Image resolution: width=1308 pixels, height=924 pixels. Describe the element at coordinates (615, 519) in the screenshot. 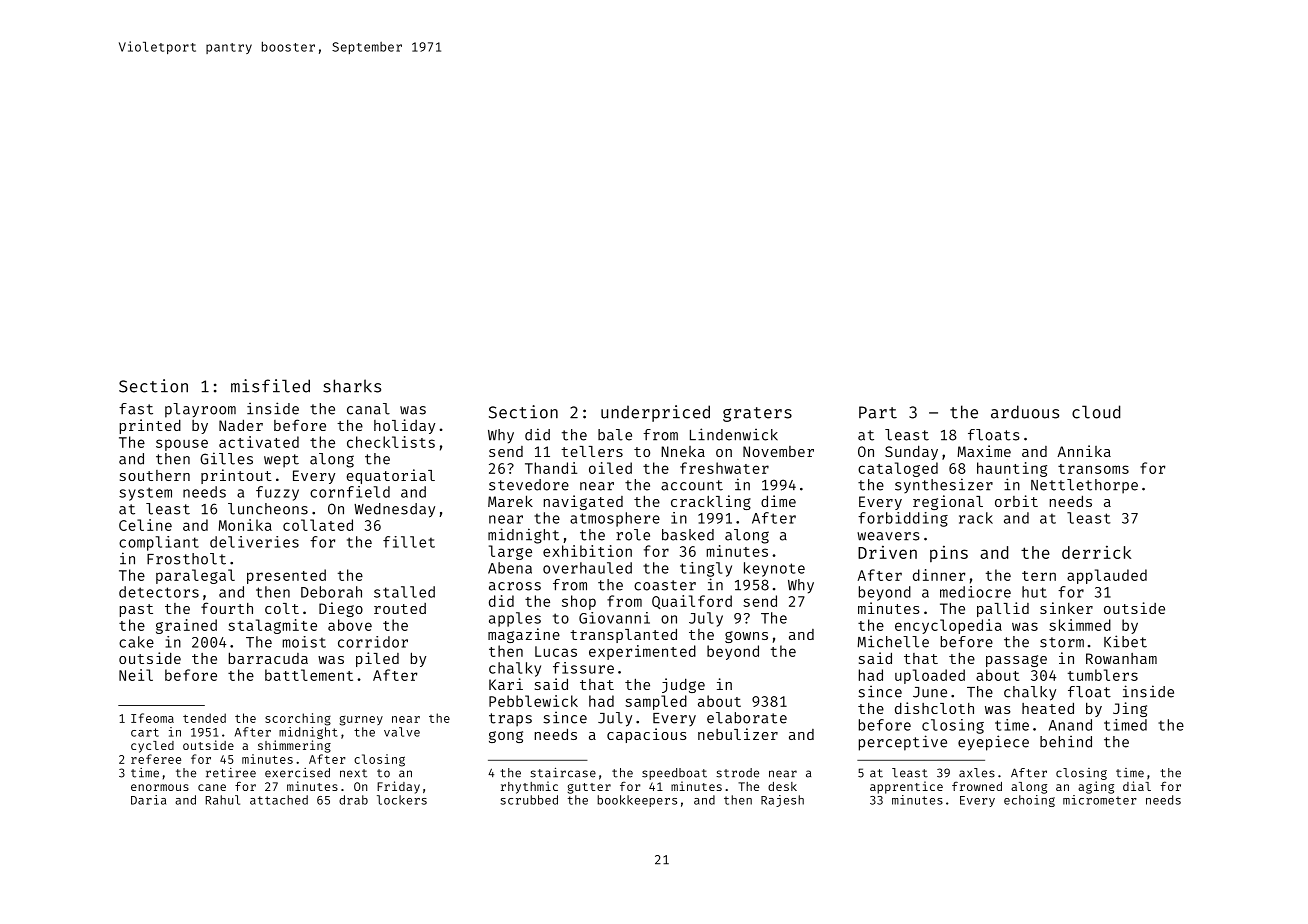

I see `atmosphere` at that location.
